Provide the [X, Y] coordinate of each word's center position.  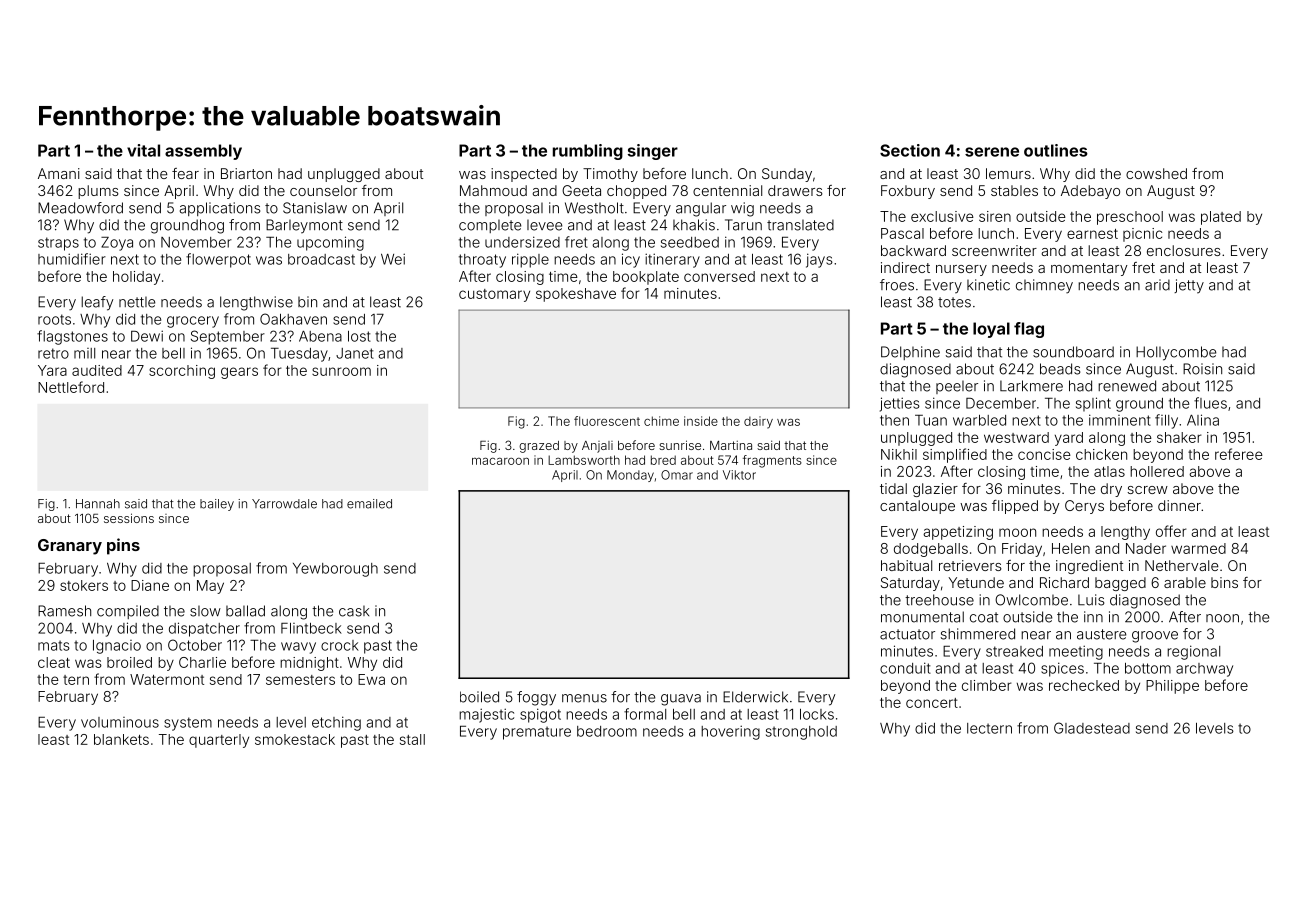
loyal [991, 330]
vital [143, 150]
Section [910, 150]
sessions [129, 518]
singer [653, 152]
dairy [758, 422]
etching [336, 723]
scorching [182, 372]
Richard [1064, 582]
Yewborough [335, 570]
